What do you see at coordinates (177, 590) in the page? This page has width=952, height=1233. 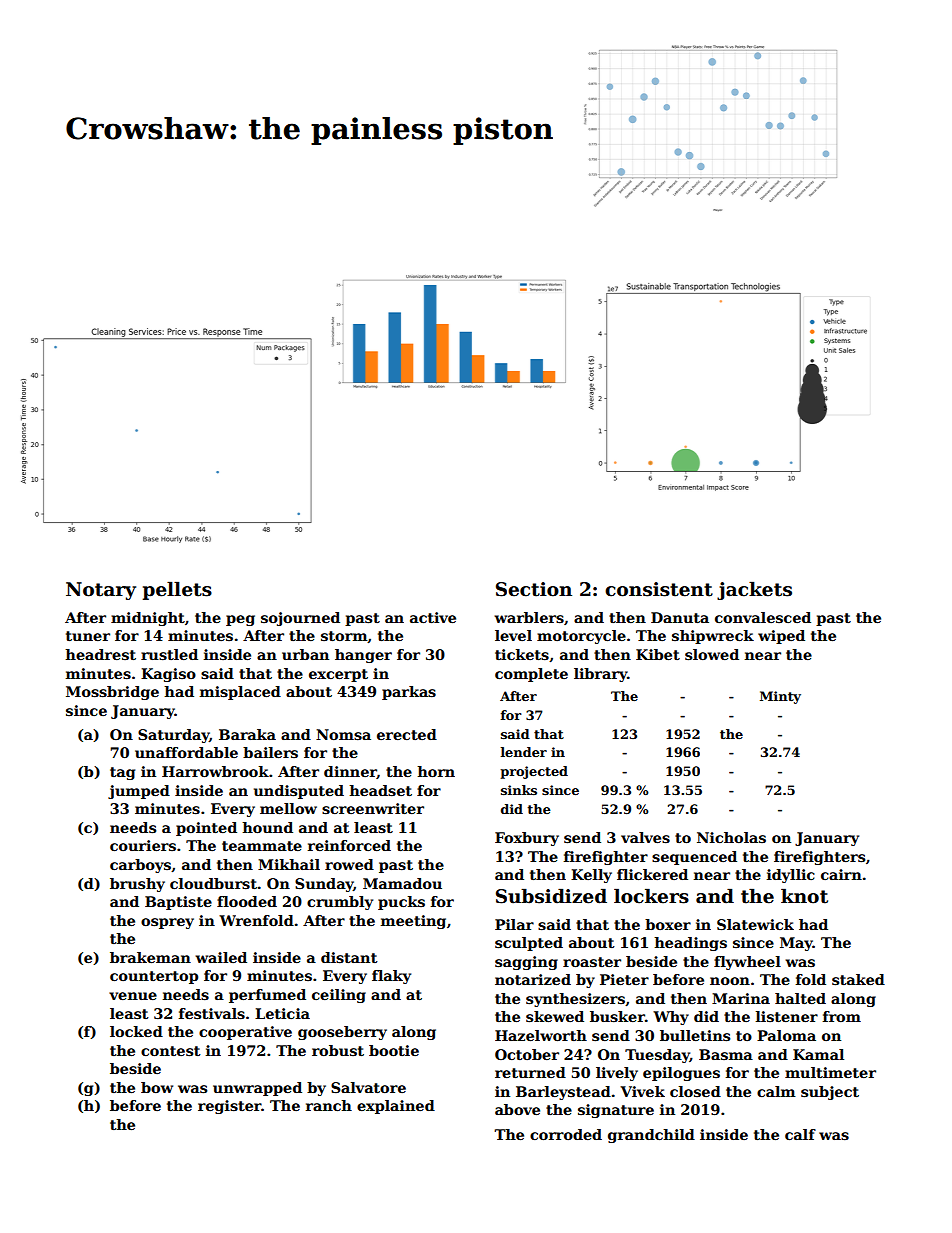 I see `pellets` at bounding box center [177, 590].
